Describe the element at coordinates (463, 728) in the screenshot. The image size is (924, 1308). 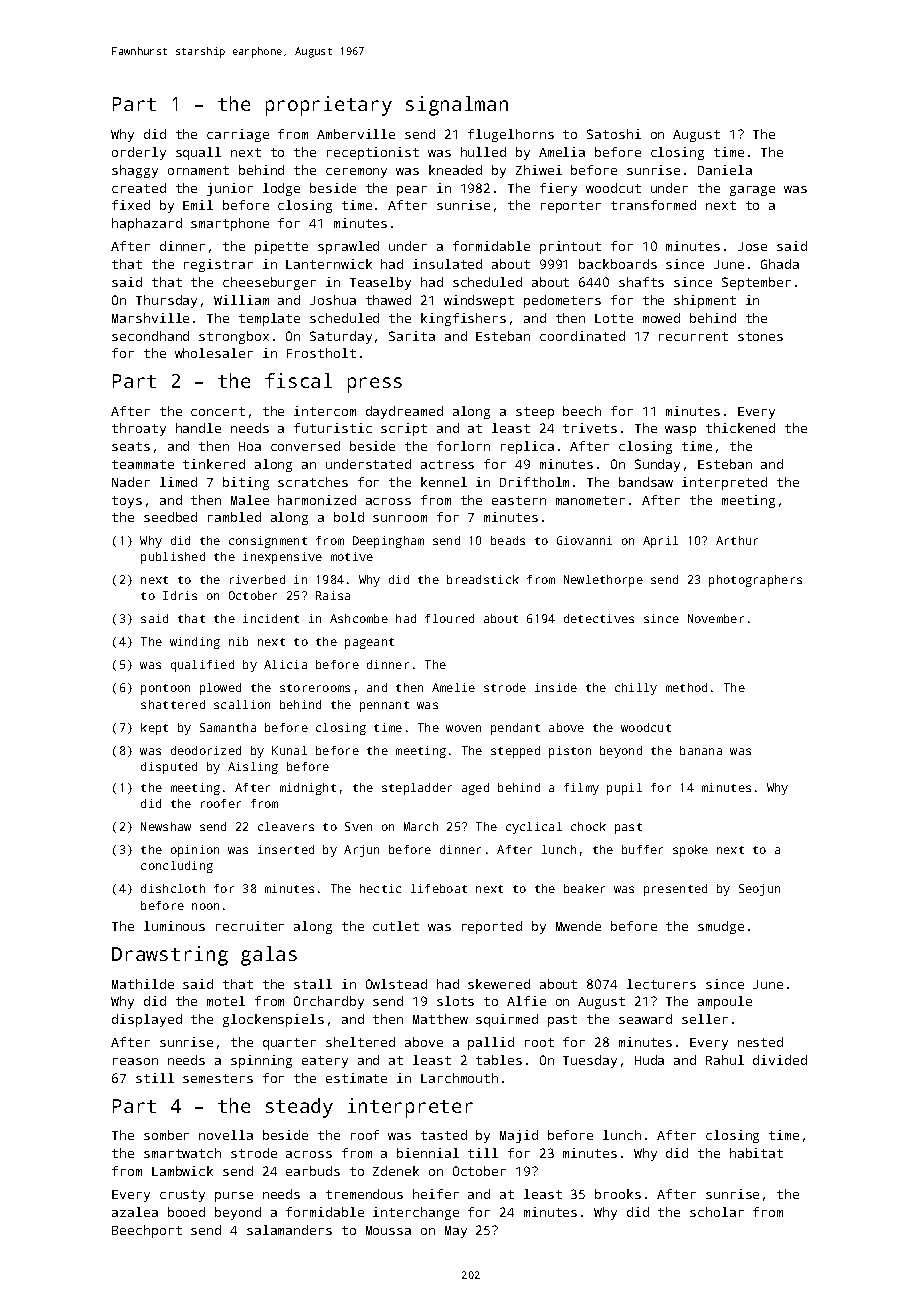
I see `woven` at that location.
